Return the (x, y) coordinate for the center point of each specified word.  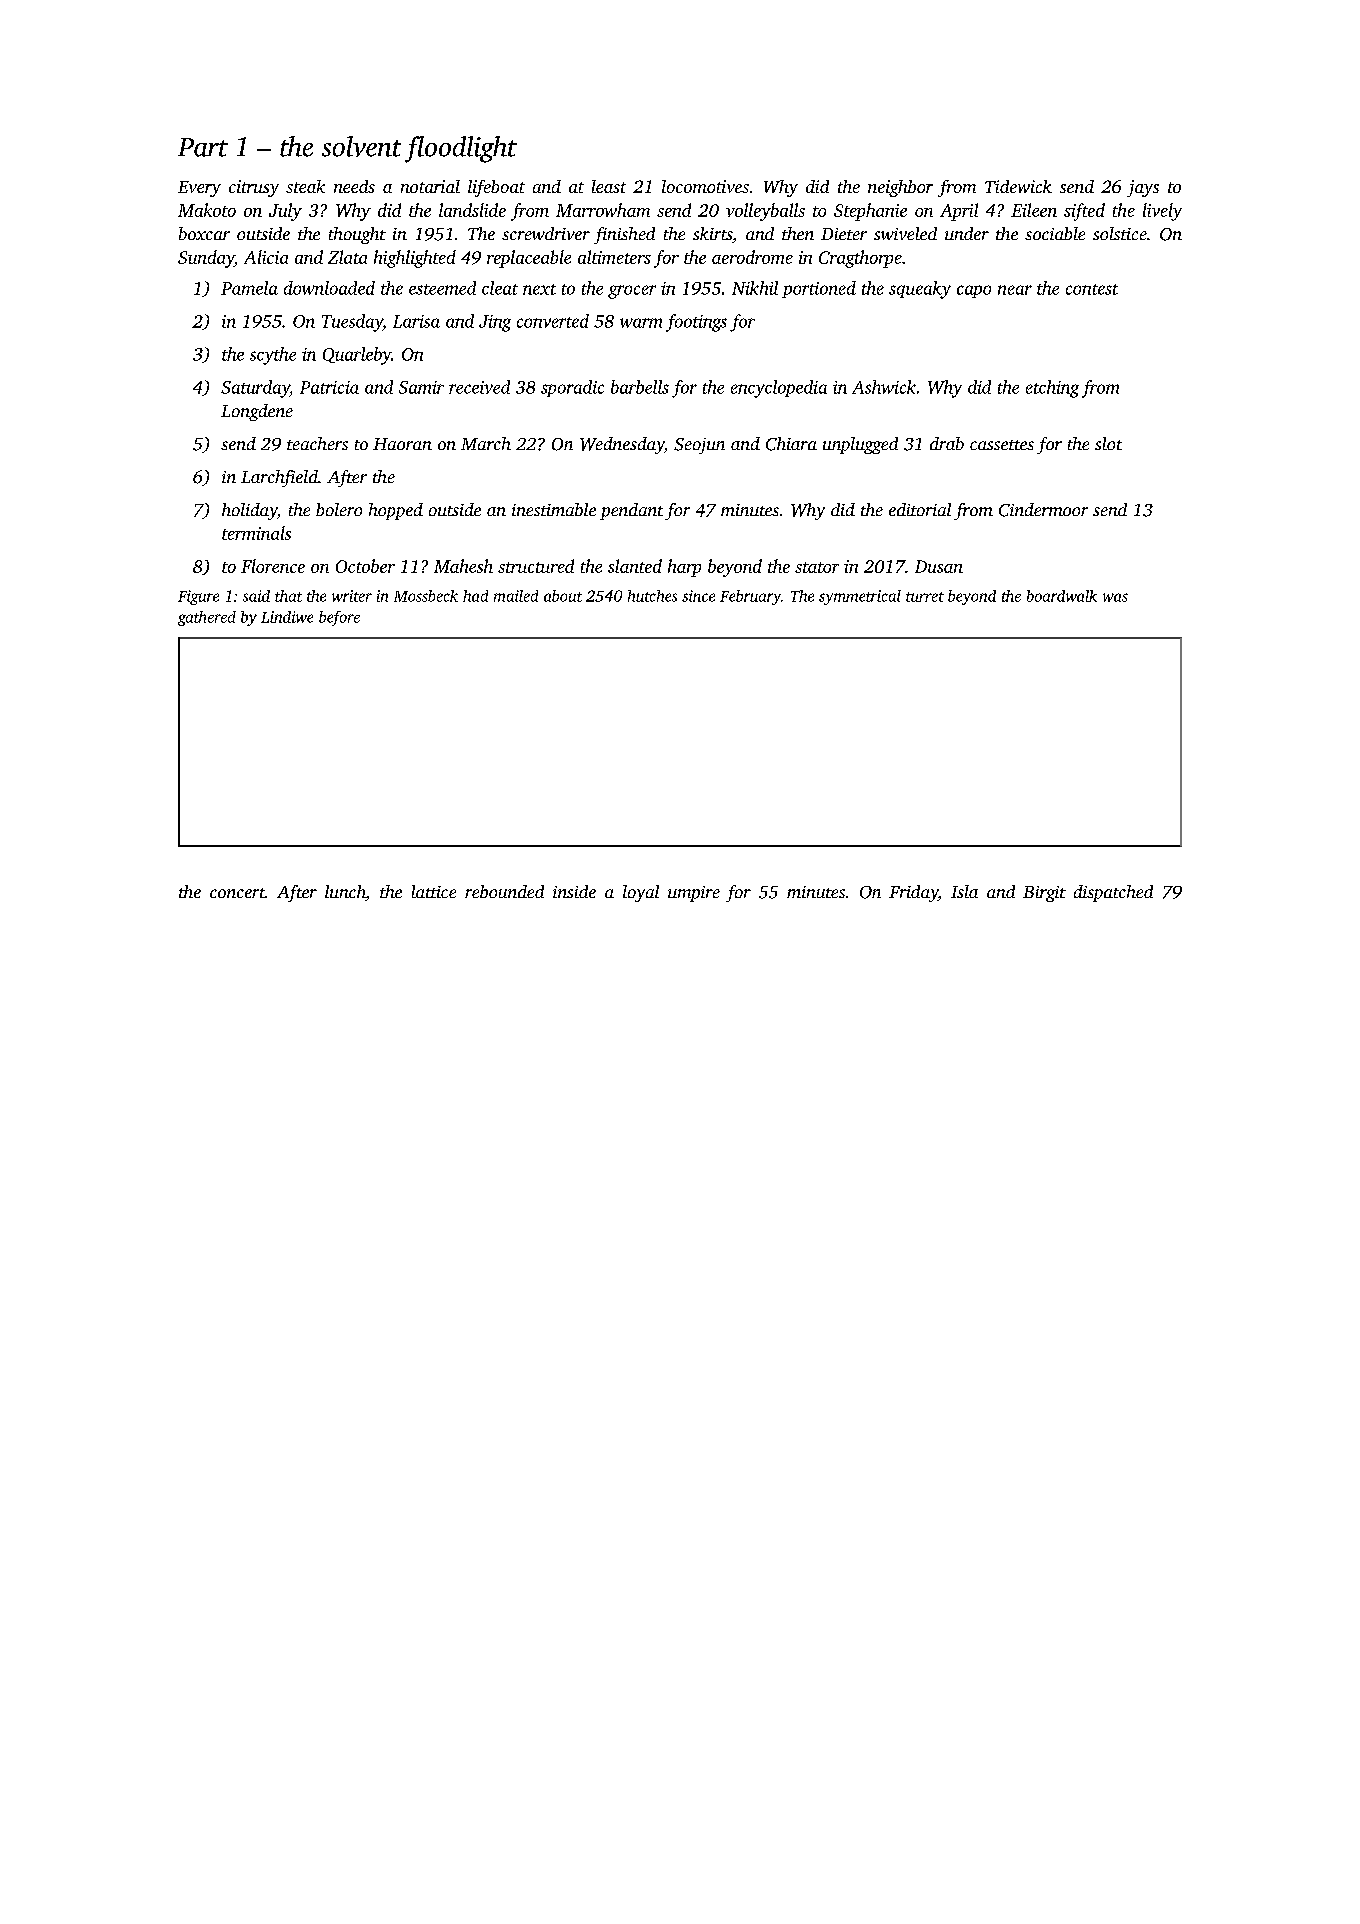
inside (574, 891)
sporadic (572, 388)
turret (925, 597)
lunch (345, 893)
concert (237, 893)
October (365, 566)
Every (199, 189)
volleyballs (765, 212)
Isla (964, 891)
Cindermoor (1043, 510)
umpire (694, 894)
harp (684, 568)
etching (1052, 389)
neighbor (900, 188)
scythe (273, 356)
